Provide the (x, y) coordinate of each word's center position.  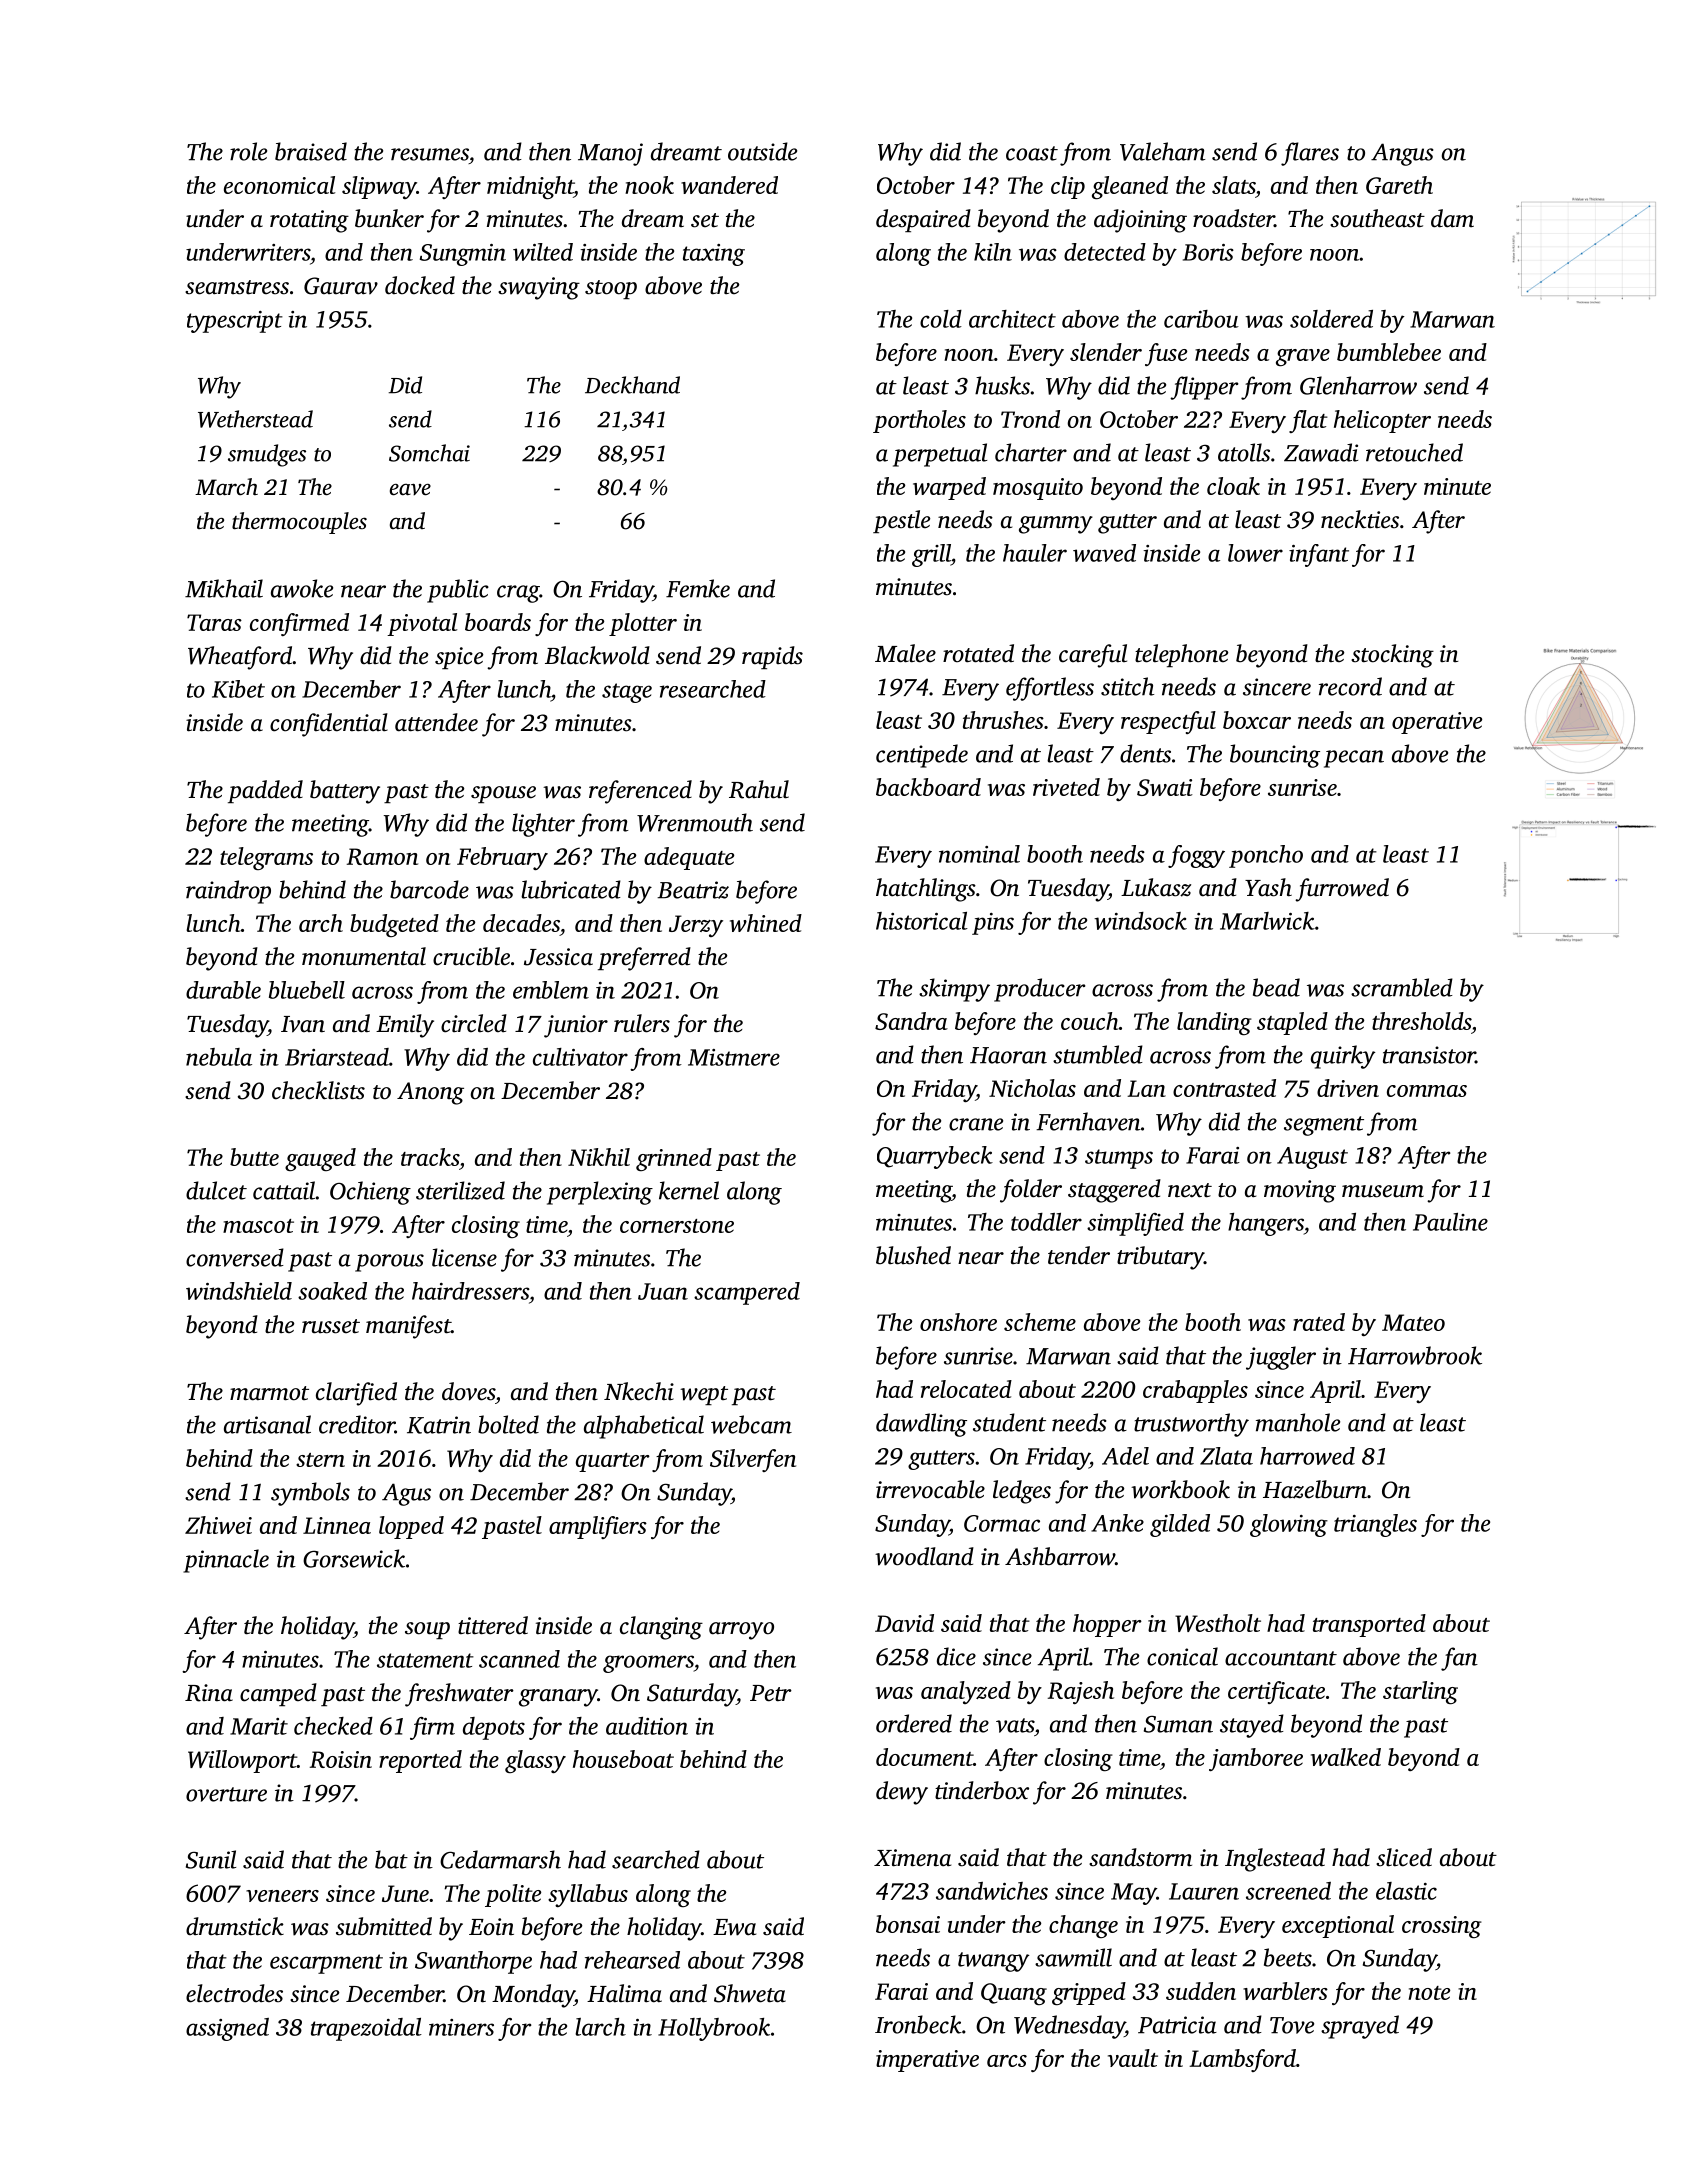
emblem (551, 990)
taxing (714, 255)
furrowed (1342, 890)
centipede (922, 756)
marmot (269, 1393)
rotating (309, 221)
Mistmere (734, 1057)
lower (1255, 553)
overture (226, 1794)
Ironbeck (918, 2024)
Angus (1402, 154)
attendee (436, 722)
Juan (663, 1291)
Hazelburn (1315, 1489)
